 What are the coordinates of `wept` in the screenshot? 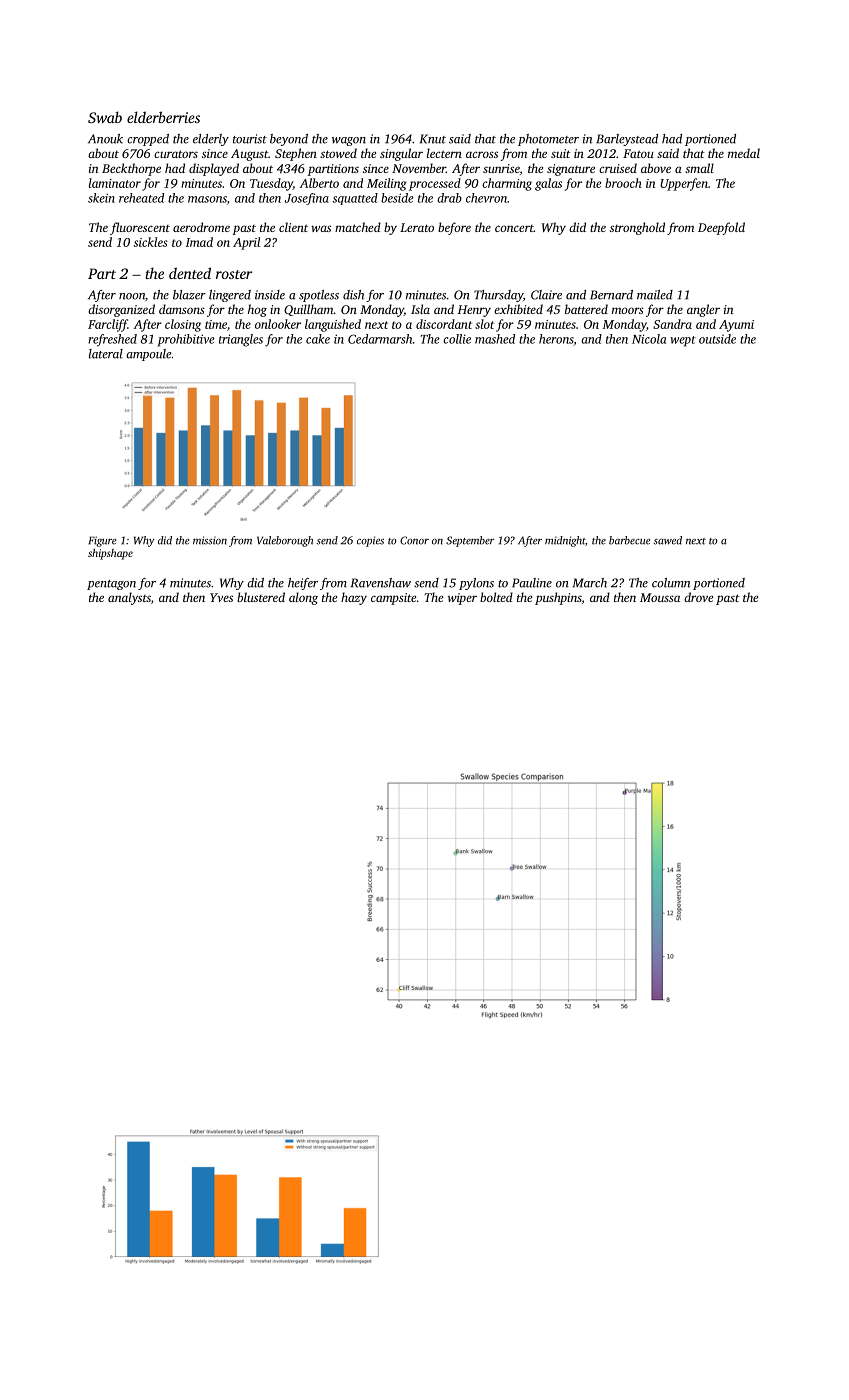 It's located at (683, 341).
